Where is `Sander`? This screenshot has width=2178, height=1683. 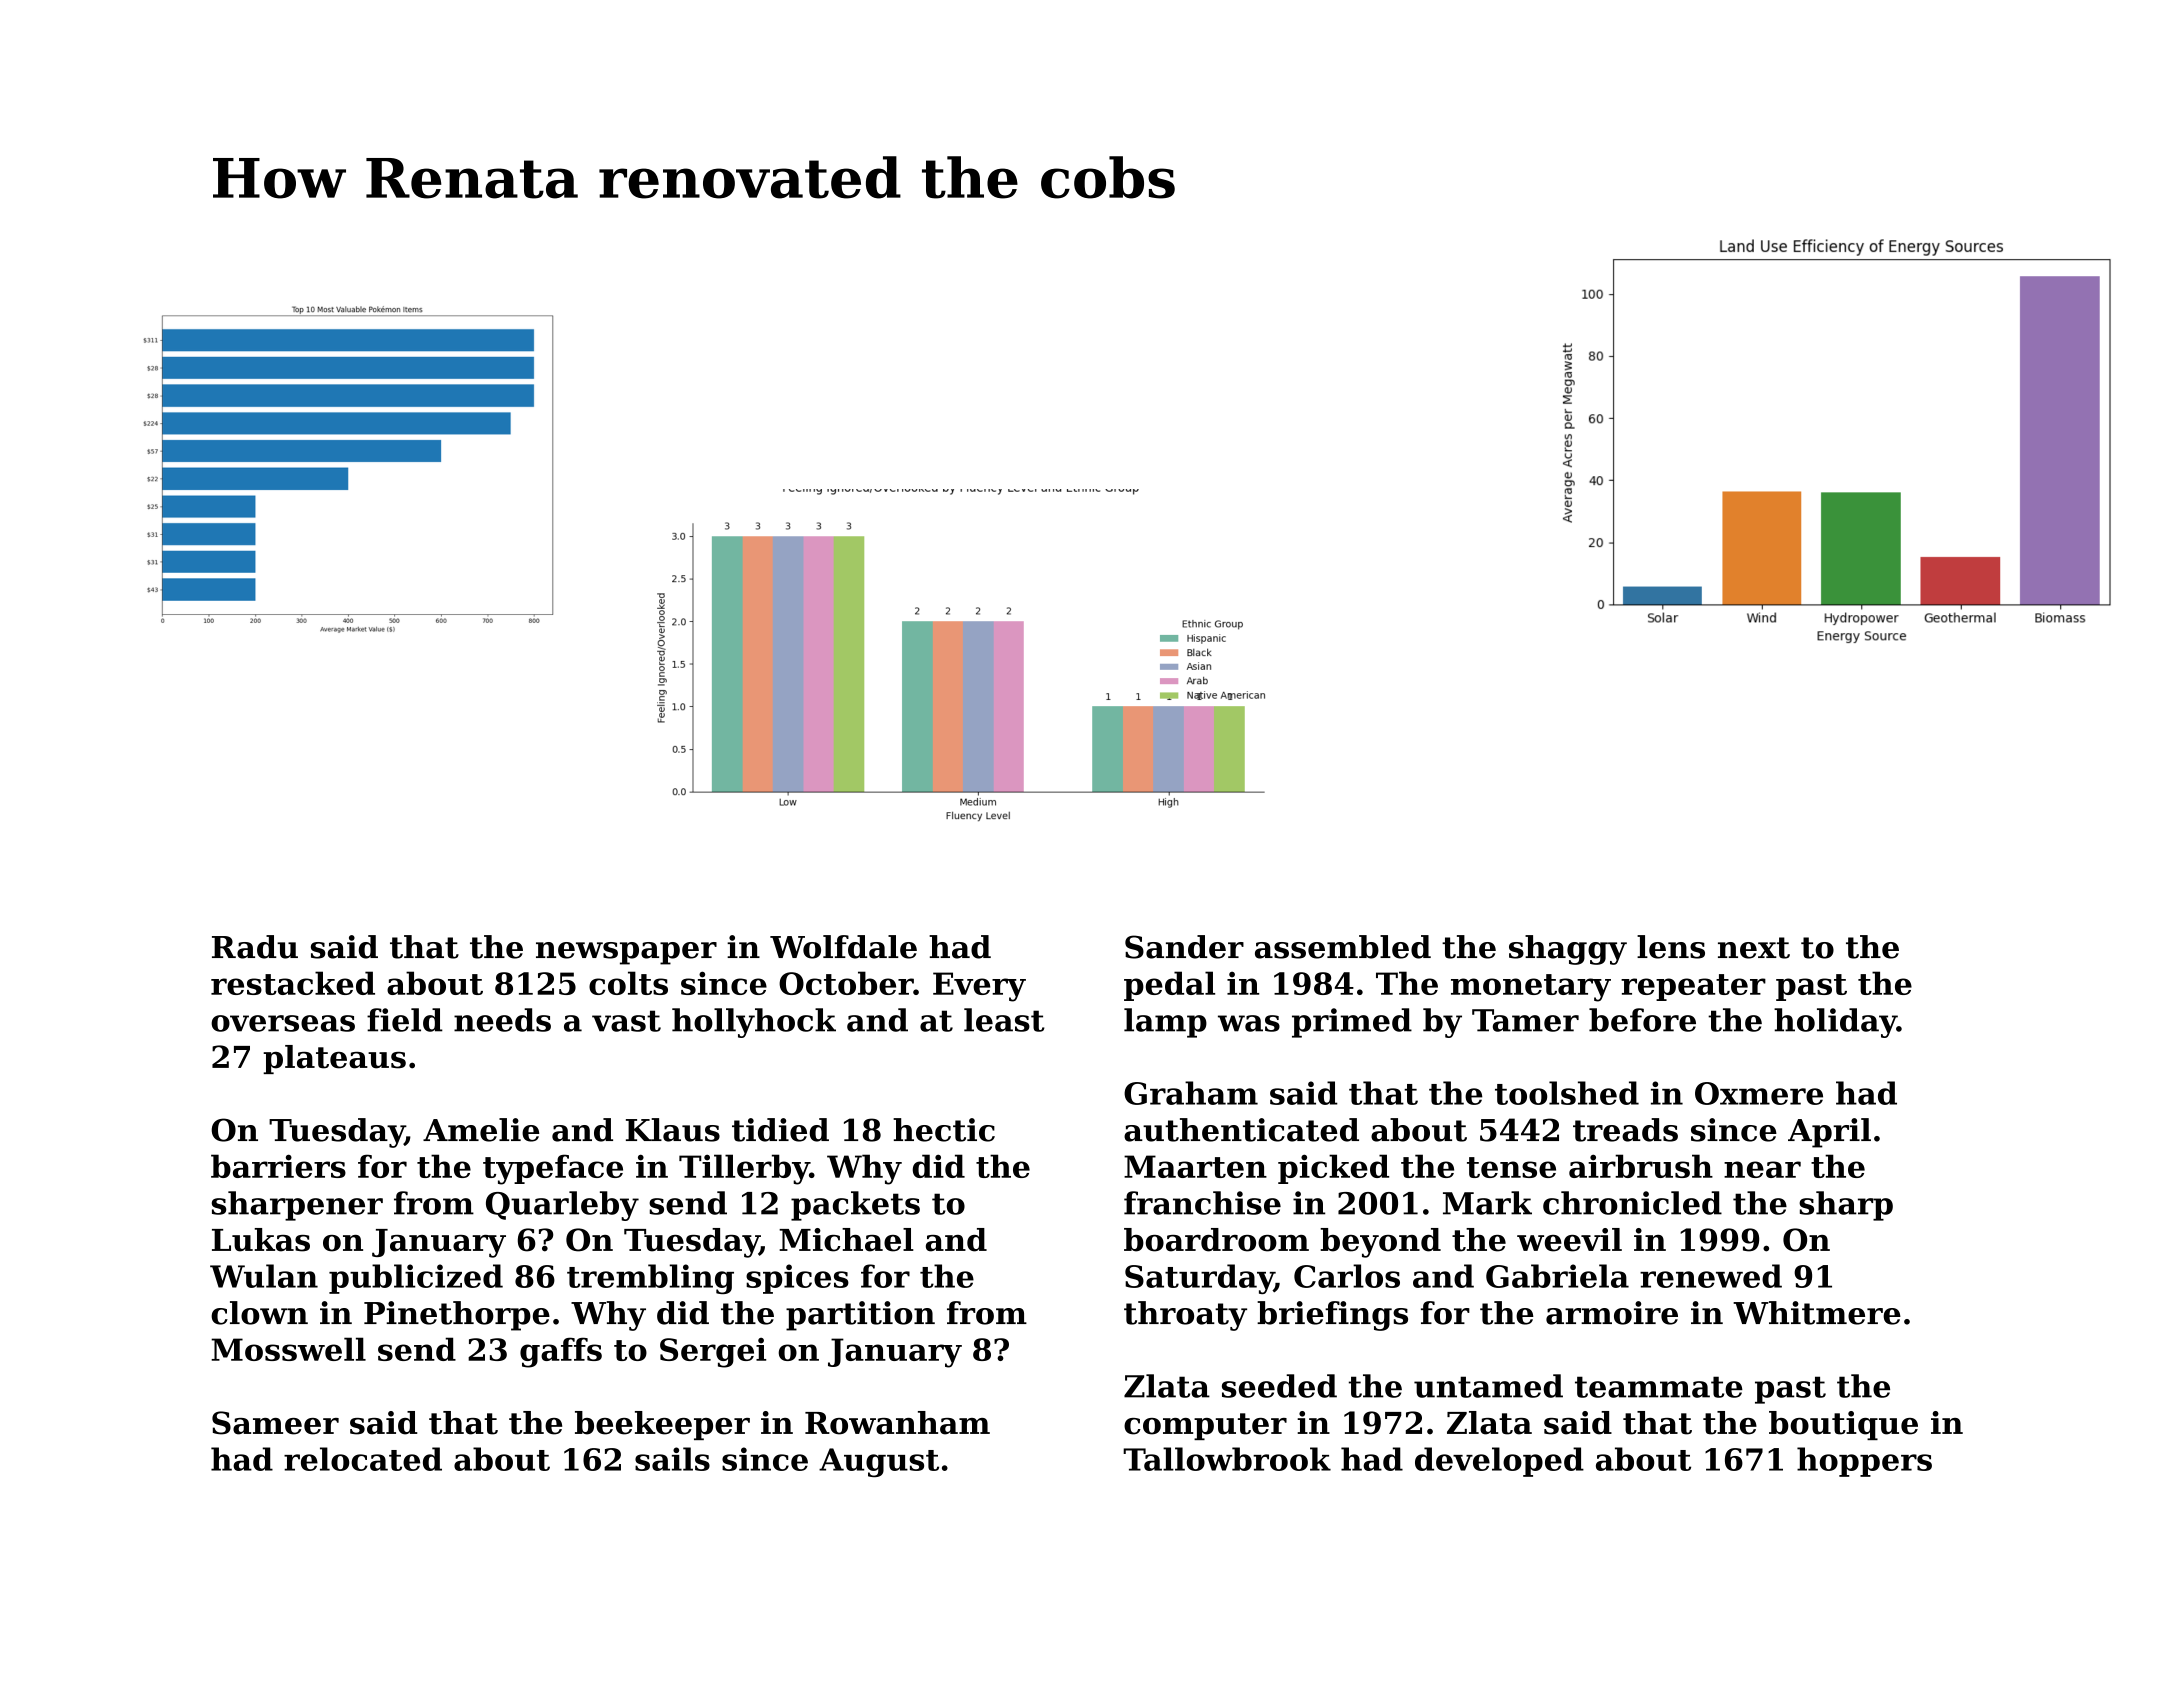 Sander is located at coordinates (1184, 947).
